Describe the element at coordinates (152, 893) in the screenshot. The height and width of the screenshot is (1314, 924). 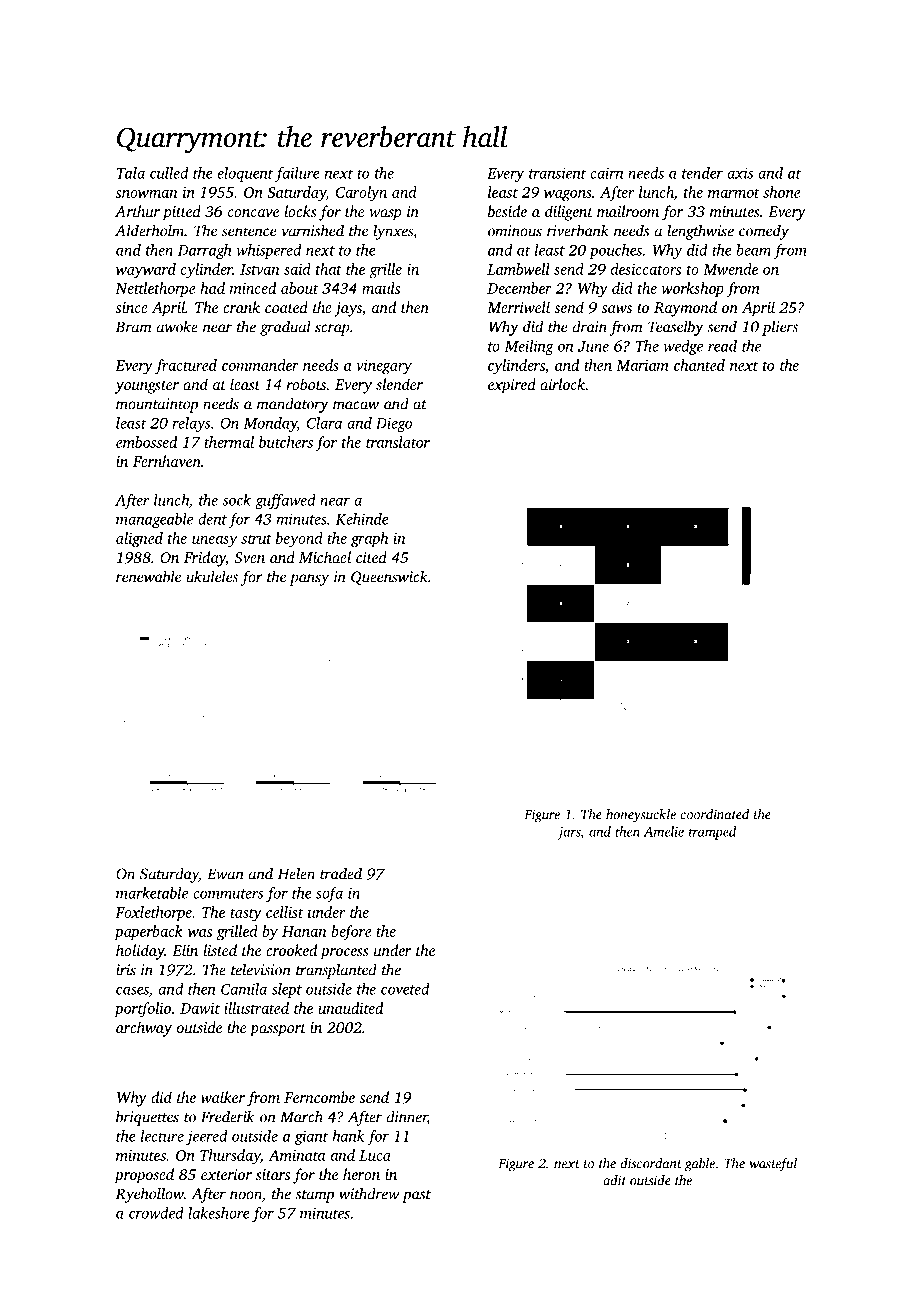
I see `marketable` at that location.
